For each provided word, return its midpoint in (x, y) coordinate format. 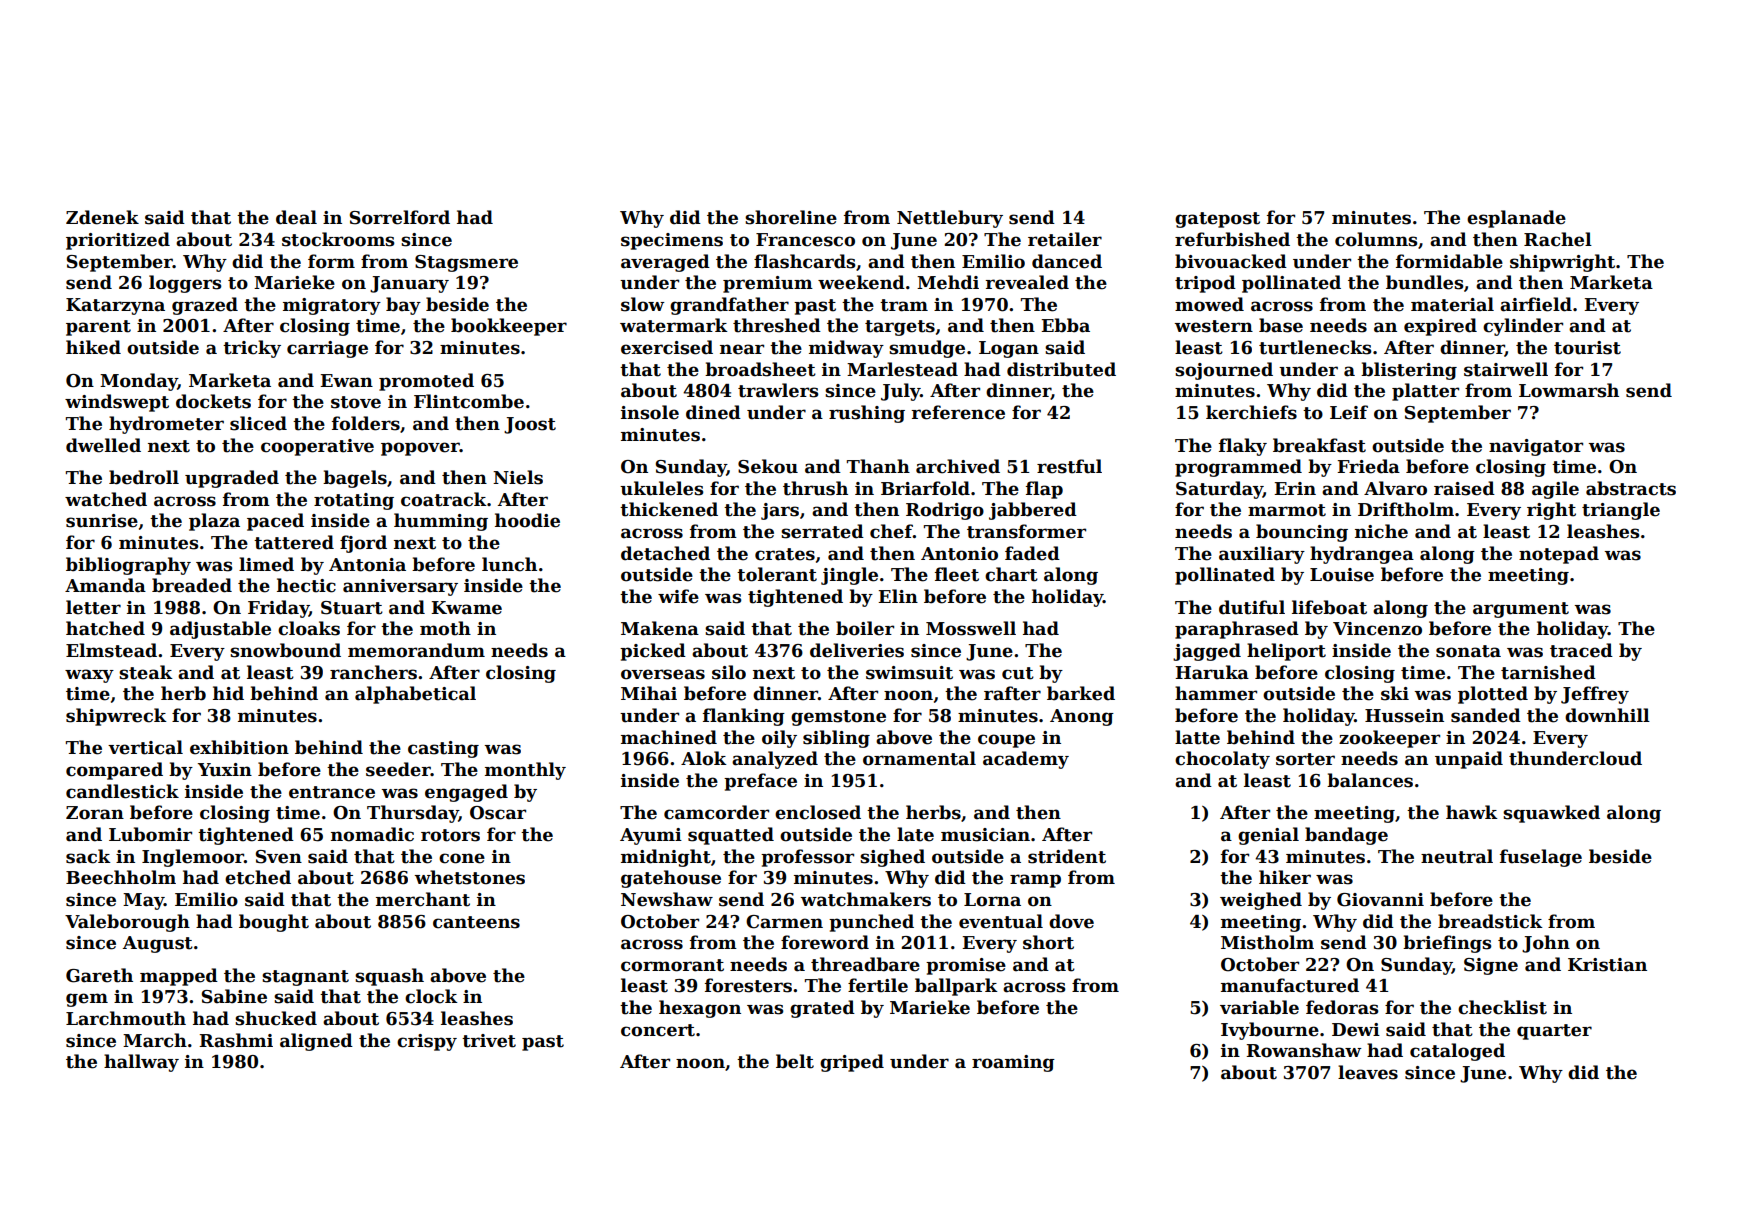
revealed (1027, 282)
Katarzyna (115, 306)
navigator (1536, 447)
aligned (316, 1042)
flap (1044, 490)
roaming (1013, 1063)
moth (445, 628)
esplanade (1516, 219)
